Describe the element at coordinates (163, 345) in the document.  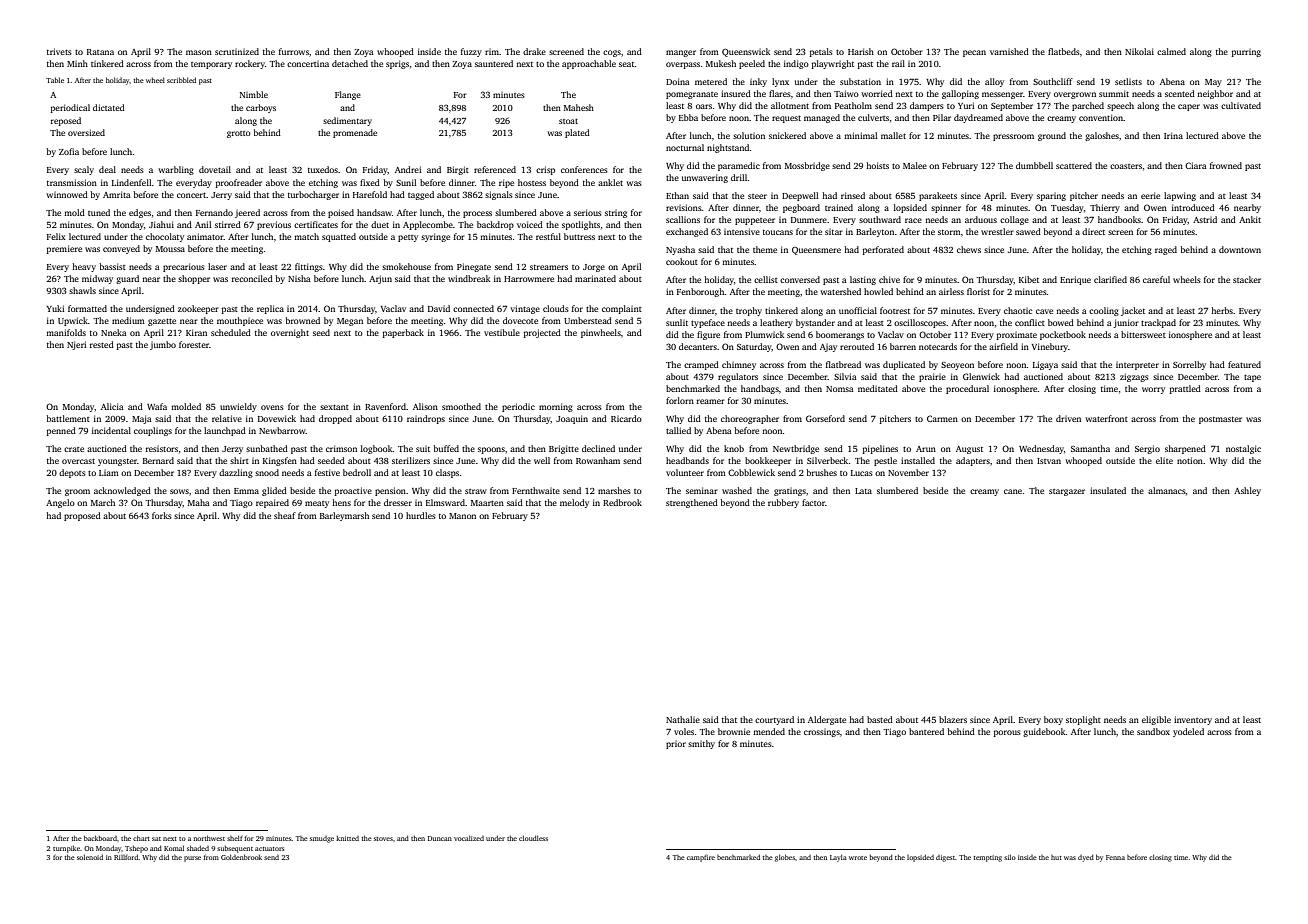
I see `jumbo` at that location.
